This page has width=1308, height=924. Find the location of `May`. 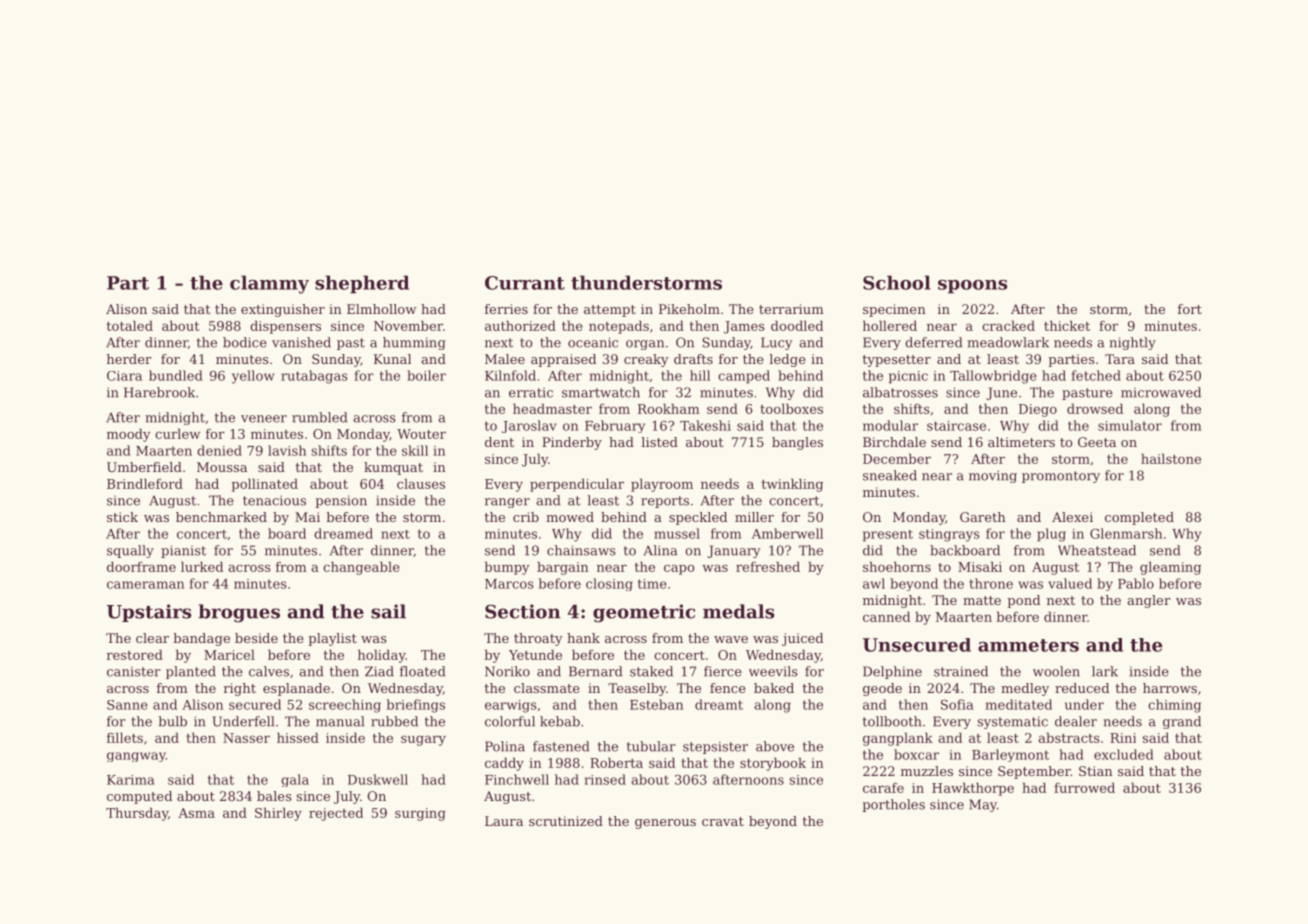

May is located at coordinates (983, 805).
